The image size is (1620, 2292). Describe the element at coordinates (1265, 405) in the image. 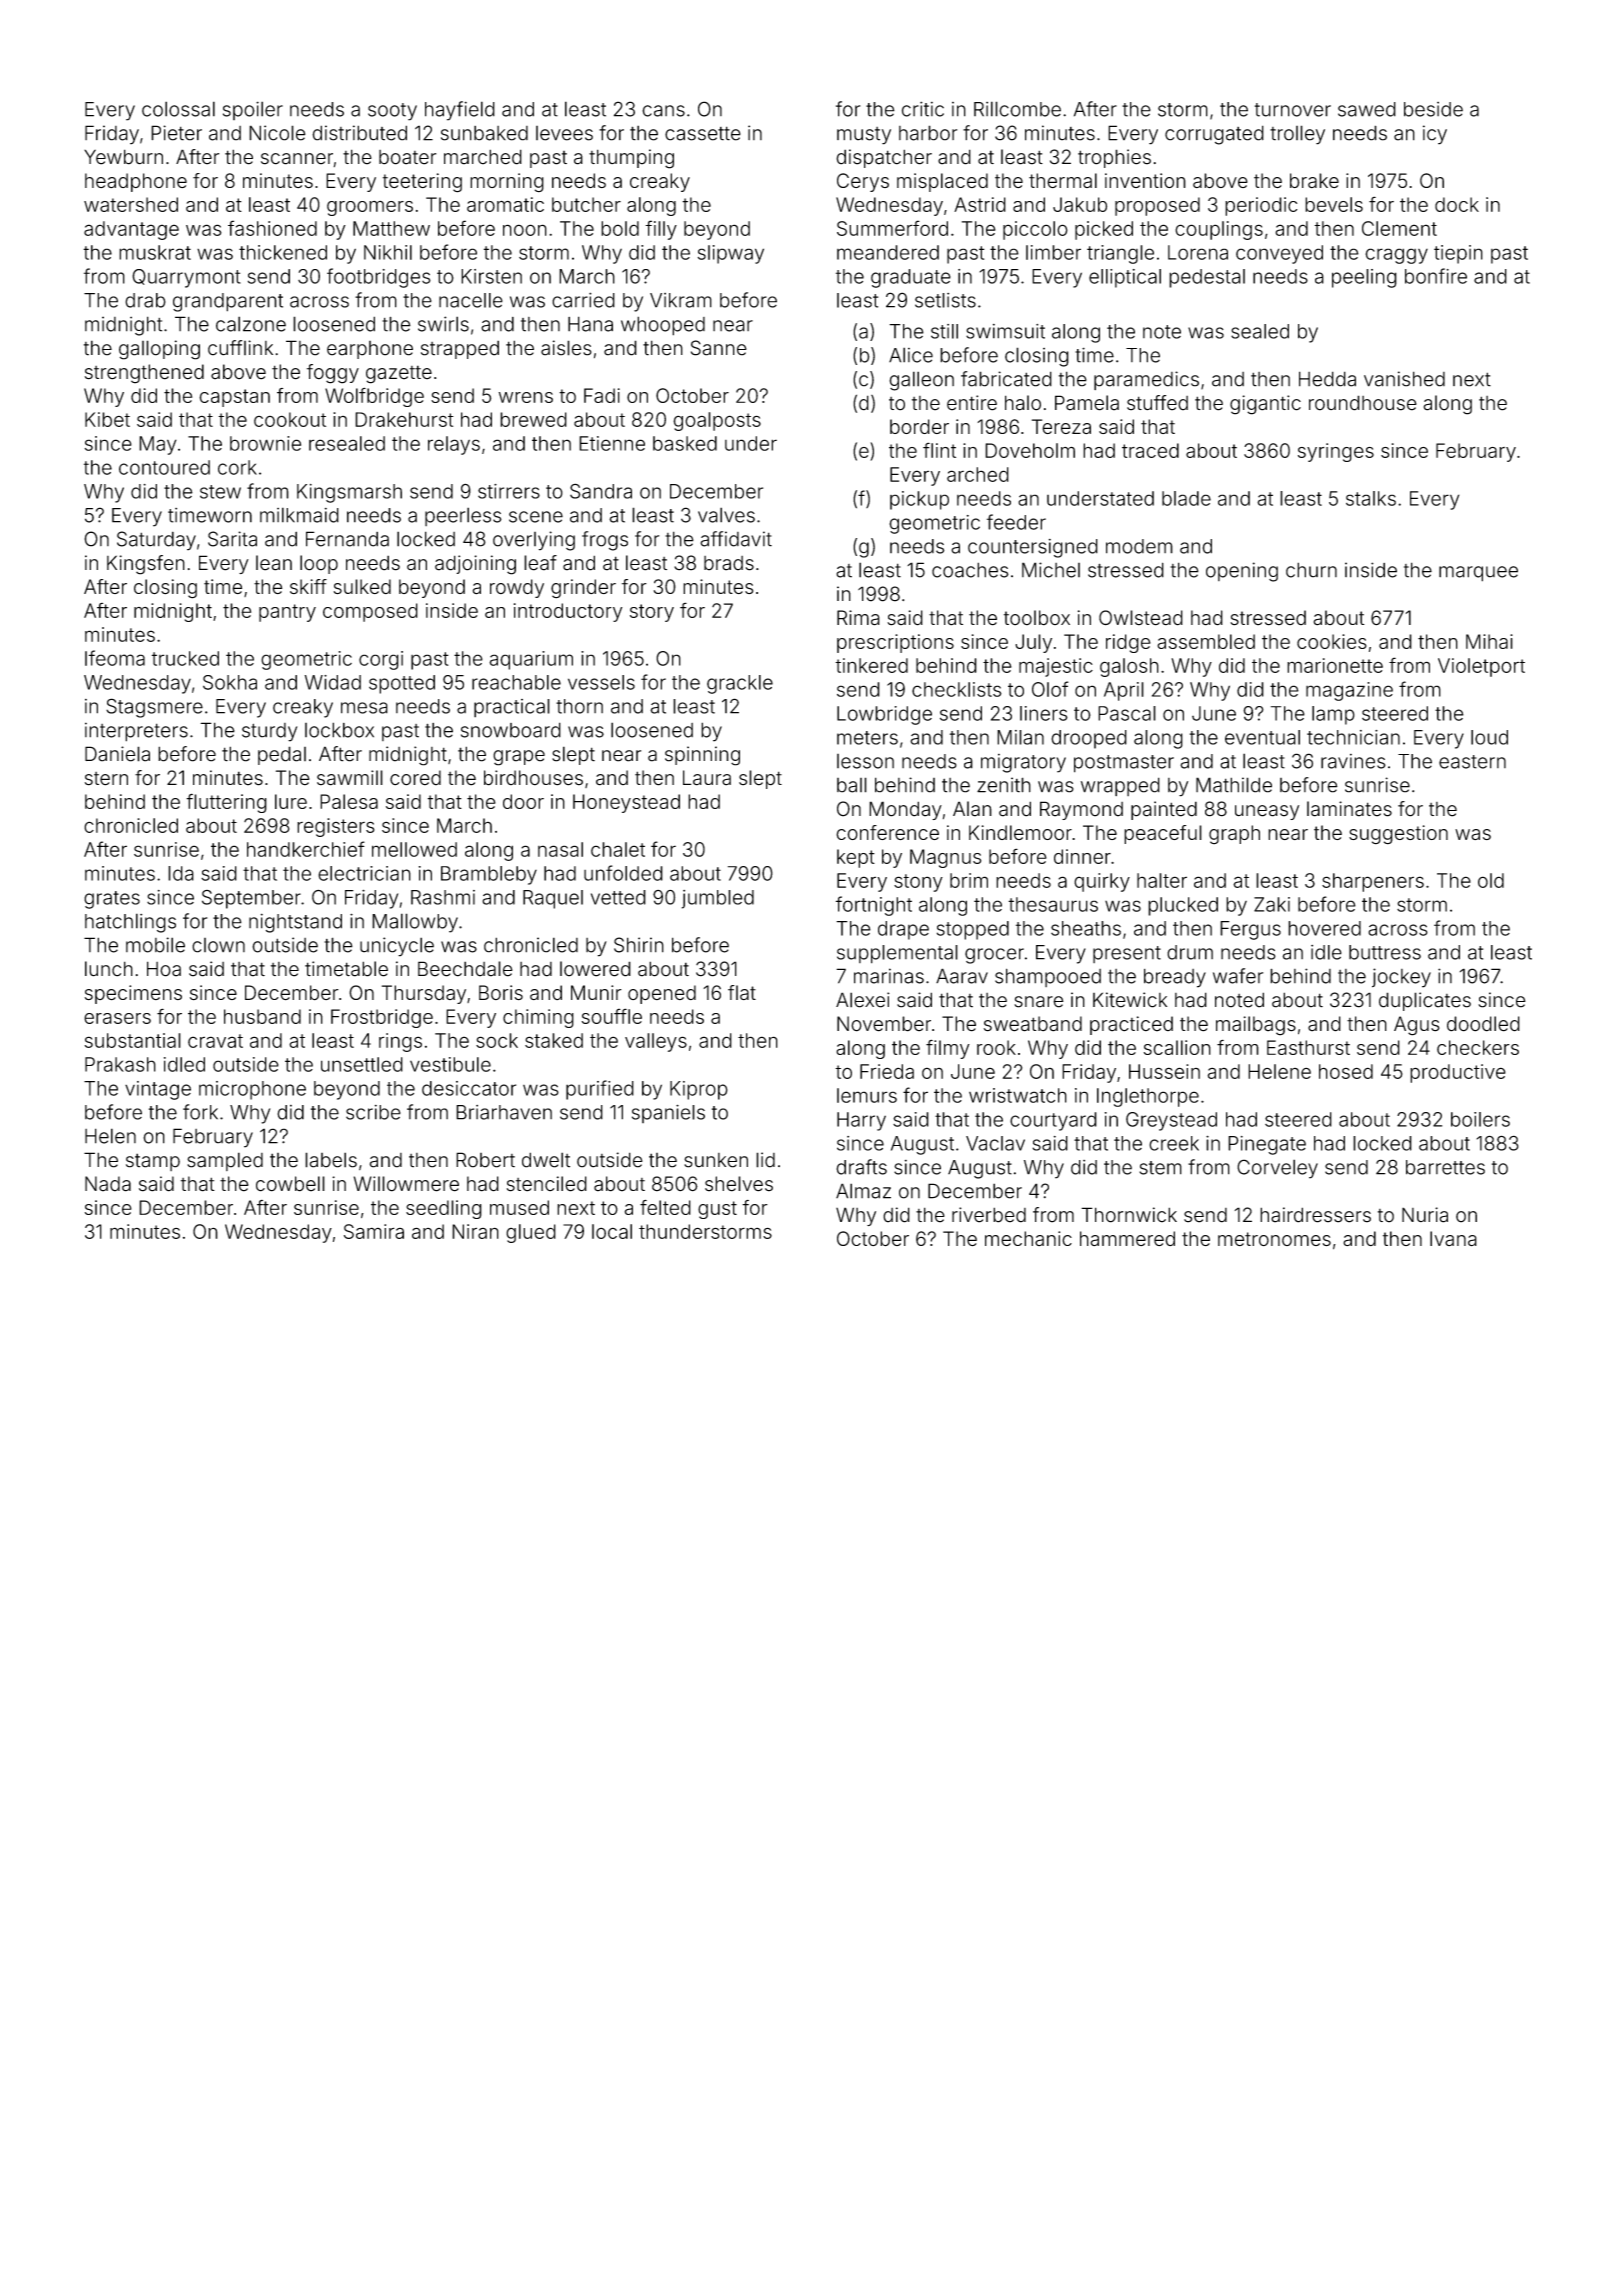

I see `gigantic` at that location.
